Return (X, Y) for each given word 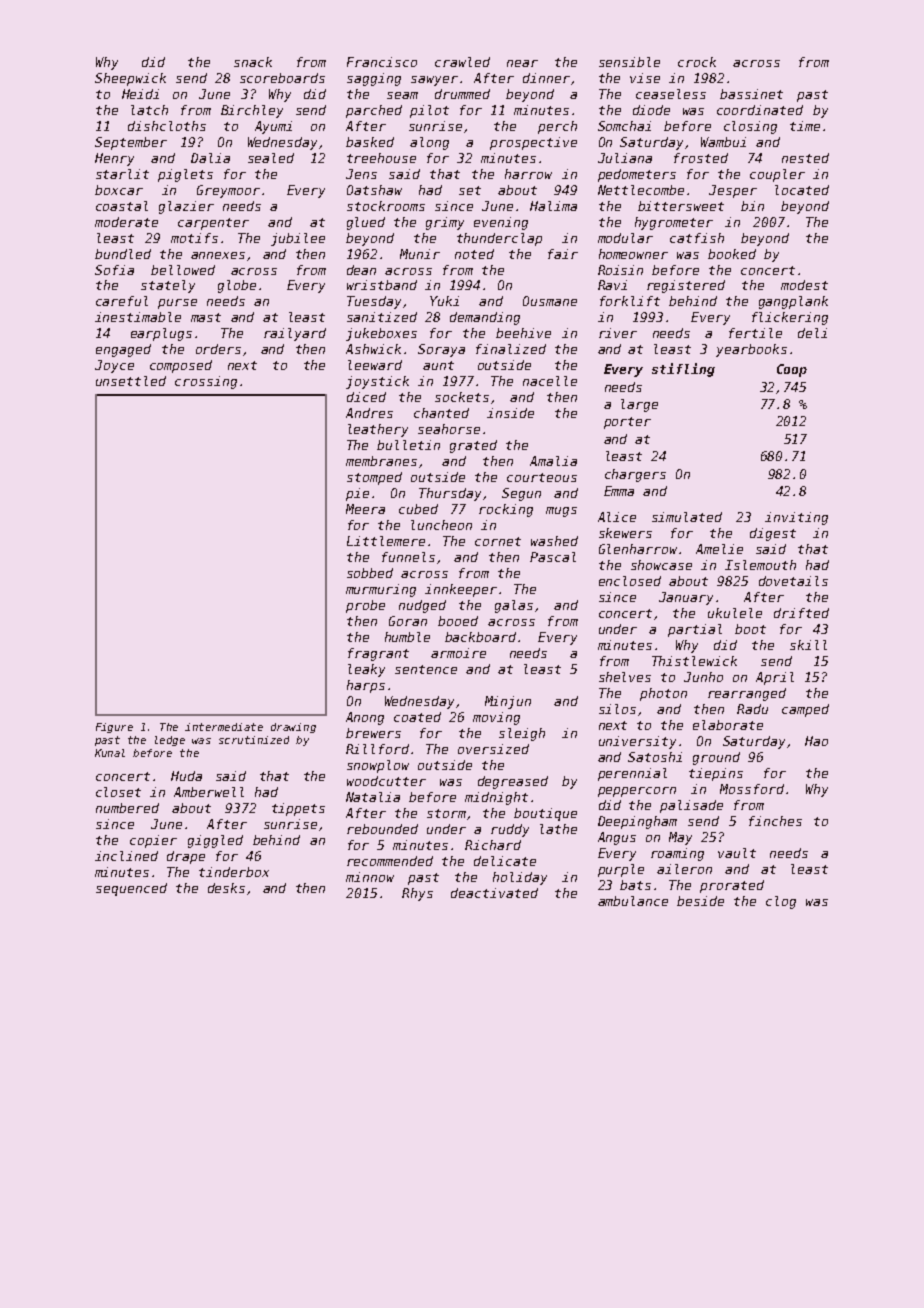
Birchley (252, 111)
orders (218, 349)
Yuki (444, 301)
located (802, 190)
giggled (215, 841)
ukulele (735, 613)
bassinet (751, 94)
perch (557, 127)
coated (417, 717)
